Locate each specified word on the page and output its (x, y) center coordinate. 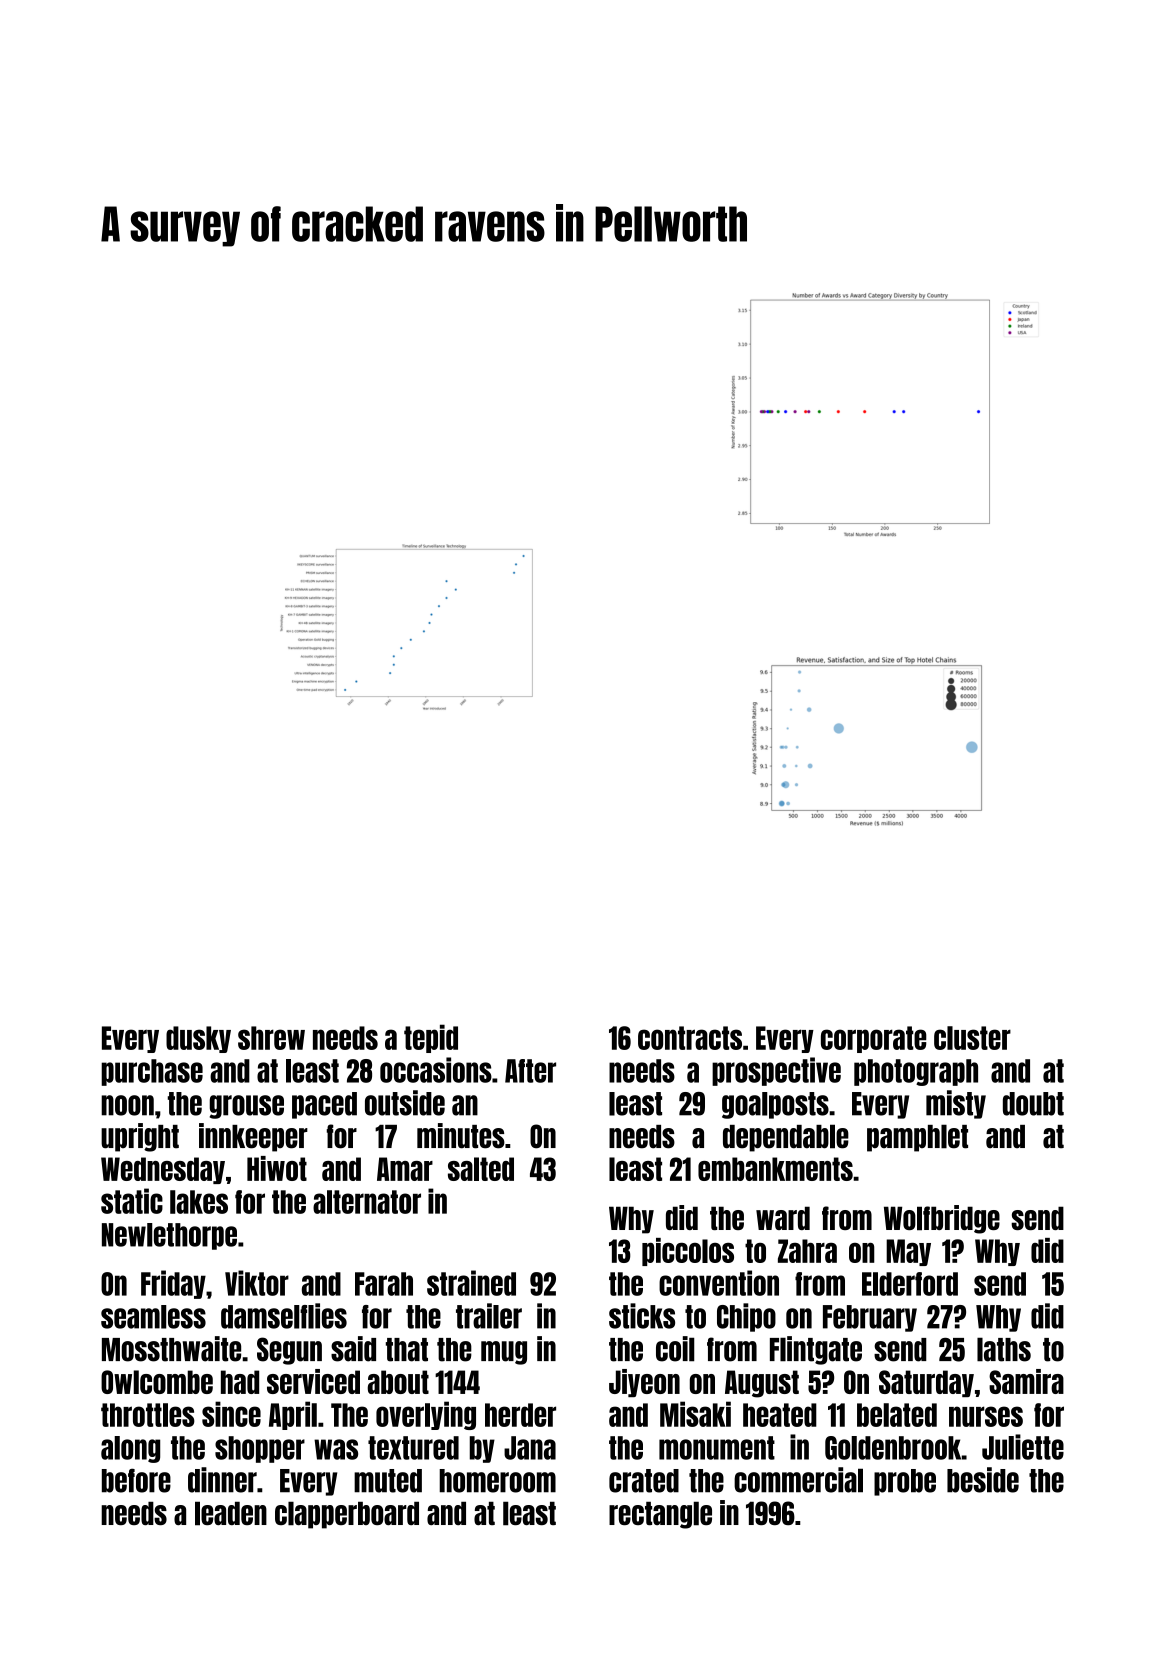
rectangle (660, 1515)
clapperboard (347, 1515)
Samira (1026, 1381)
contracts (690, 1038)
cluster (972, 1038)
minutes (461, 1136)
